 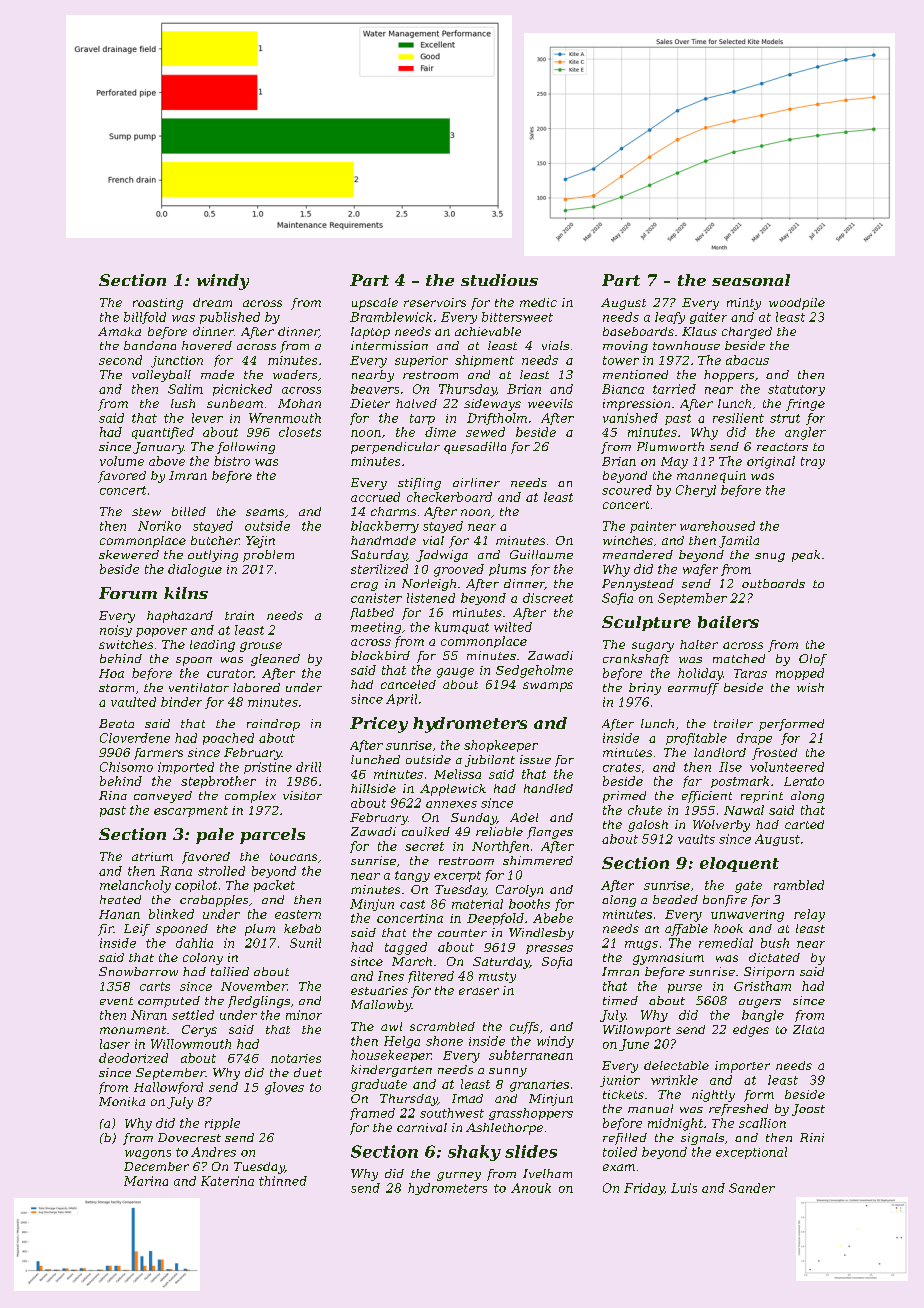 I want to click on Sander, so click(x=752, y=1188).
